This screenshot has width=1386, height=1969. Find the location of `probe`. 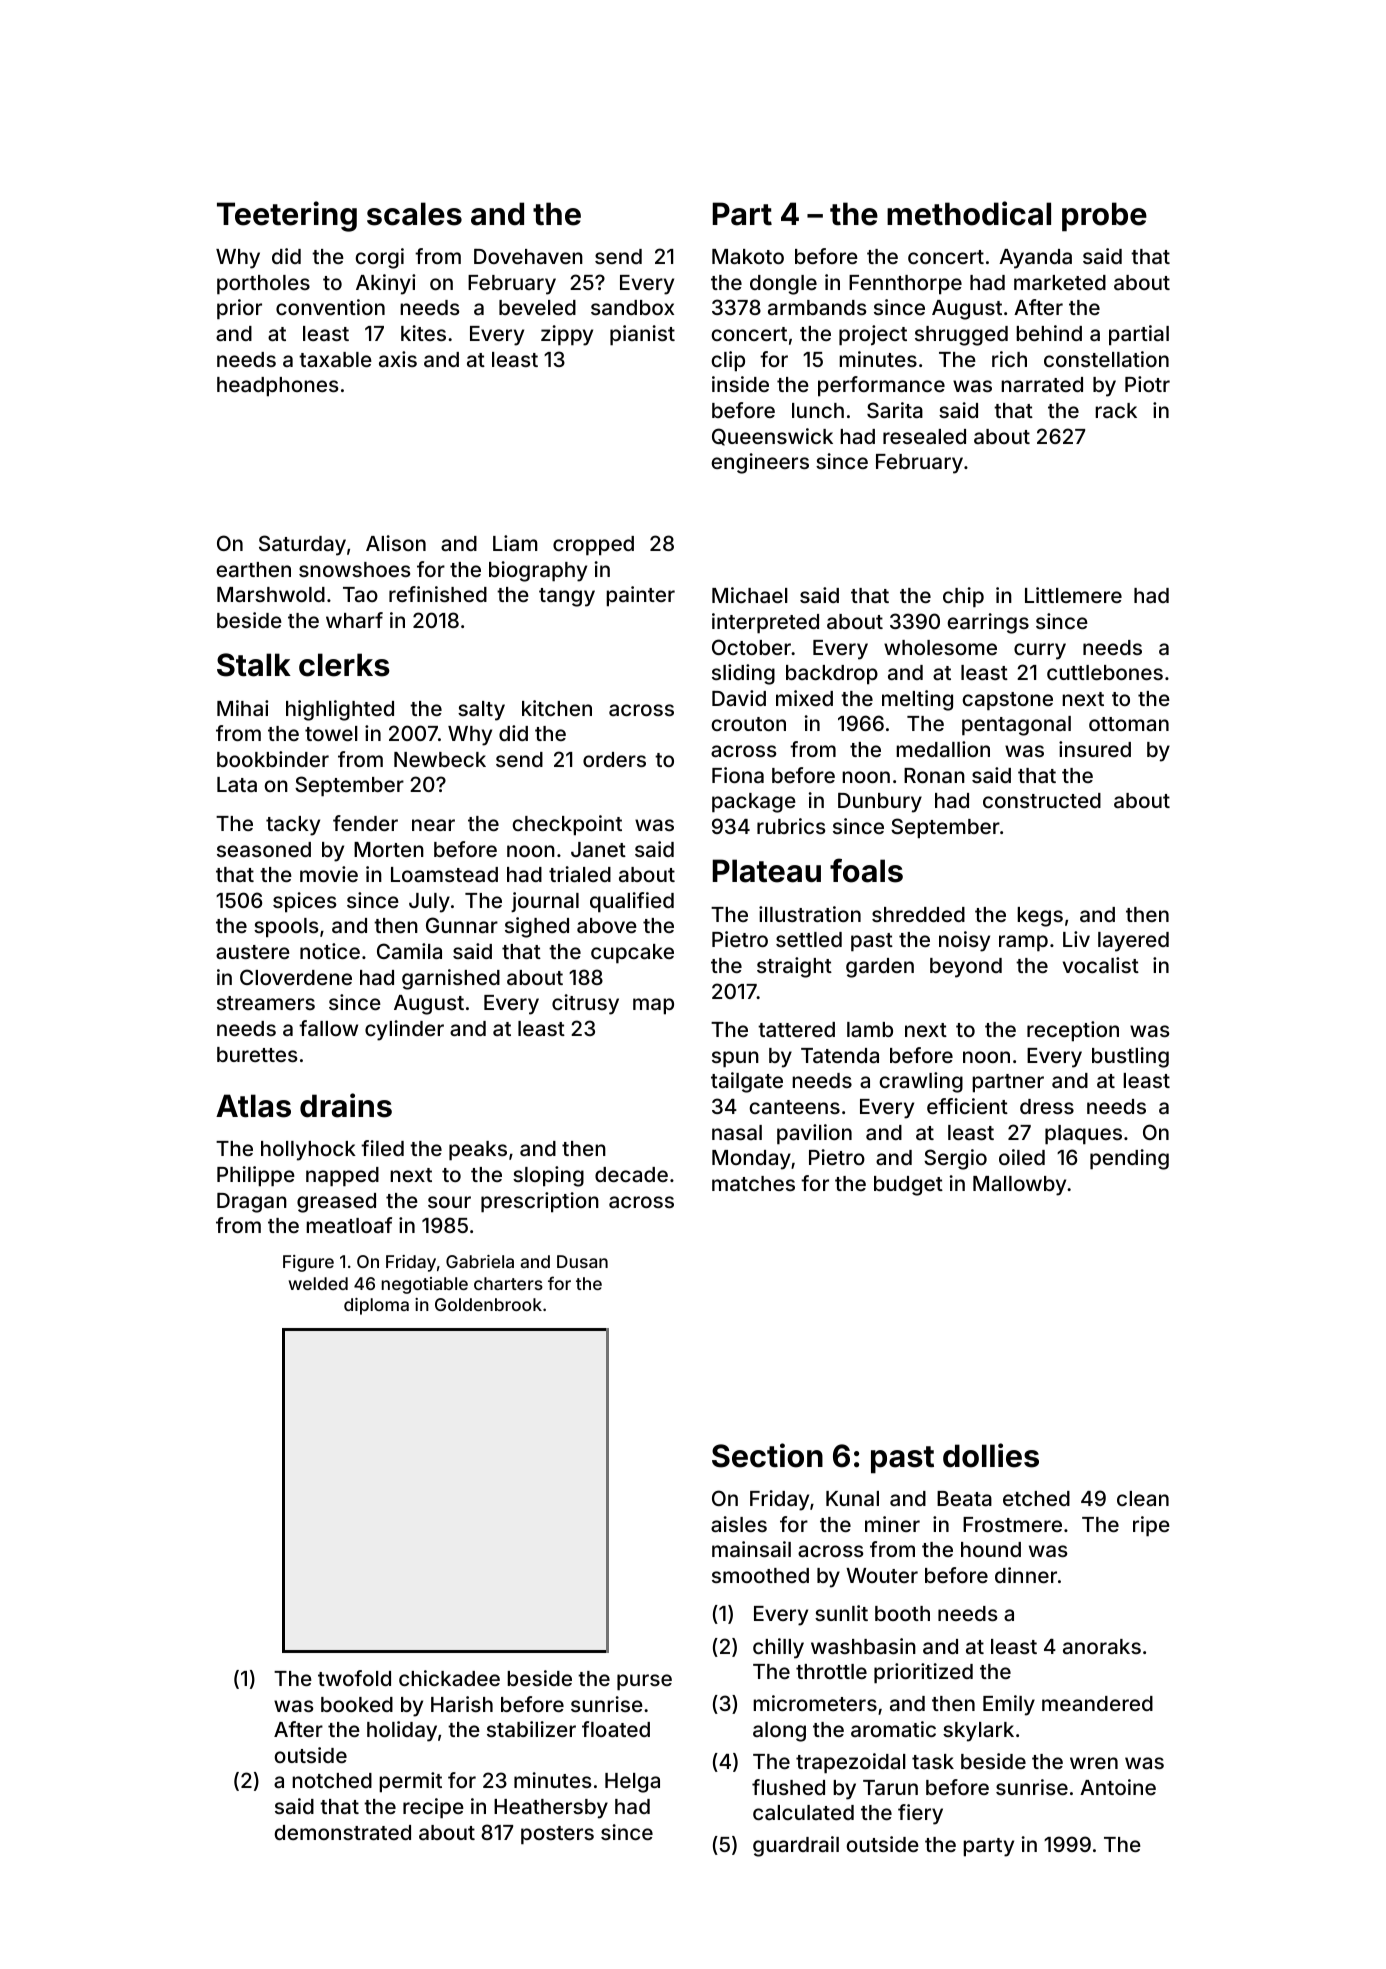

probe is located at coordinates (1104, 217).
